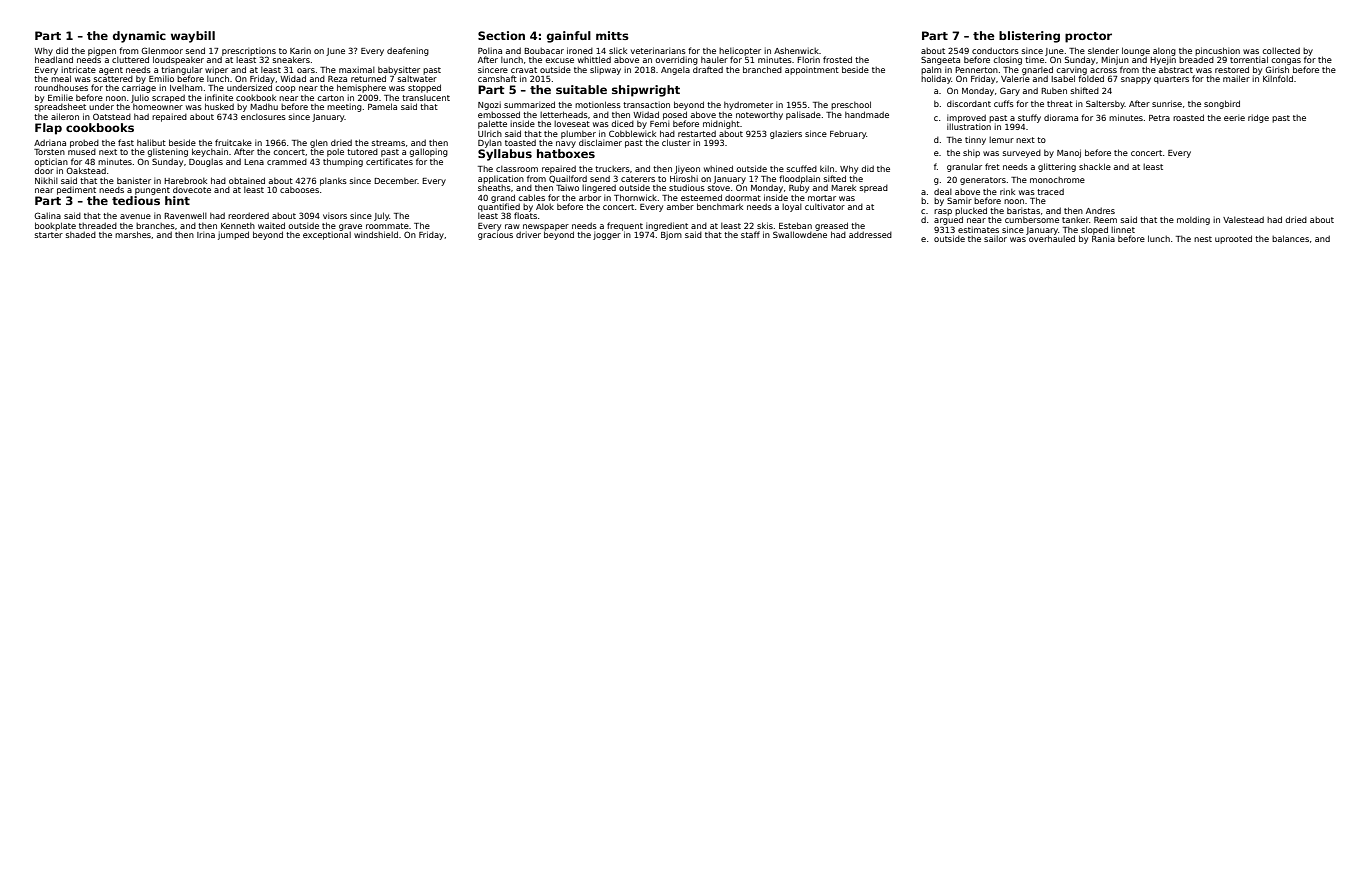  I want to click on grave, so click(350, 227).
